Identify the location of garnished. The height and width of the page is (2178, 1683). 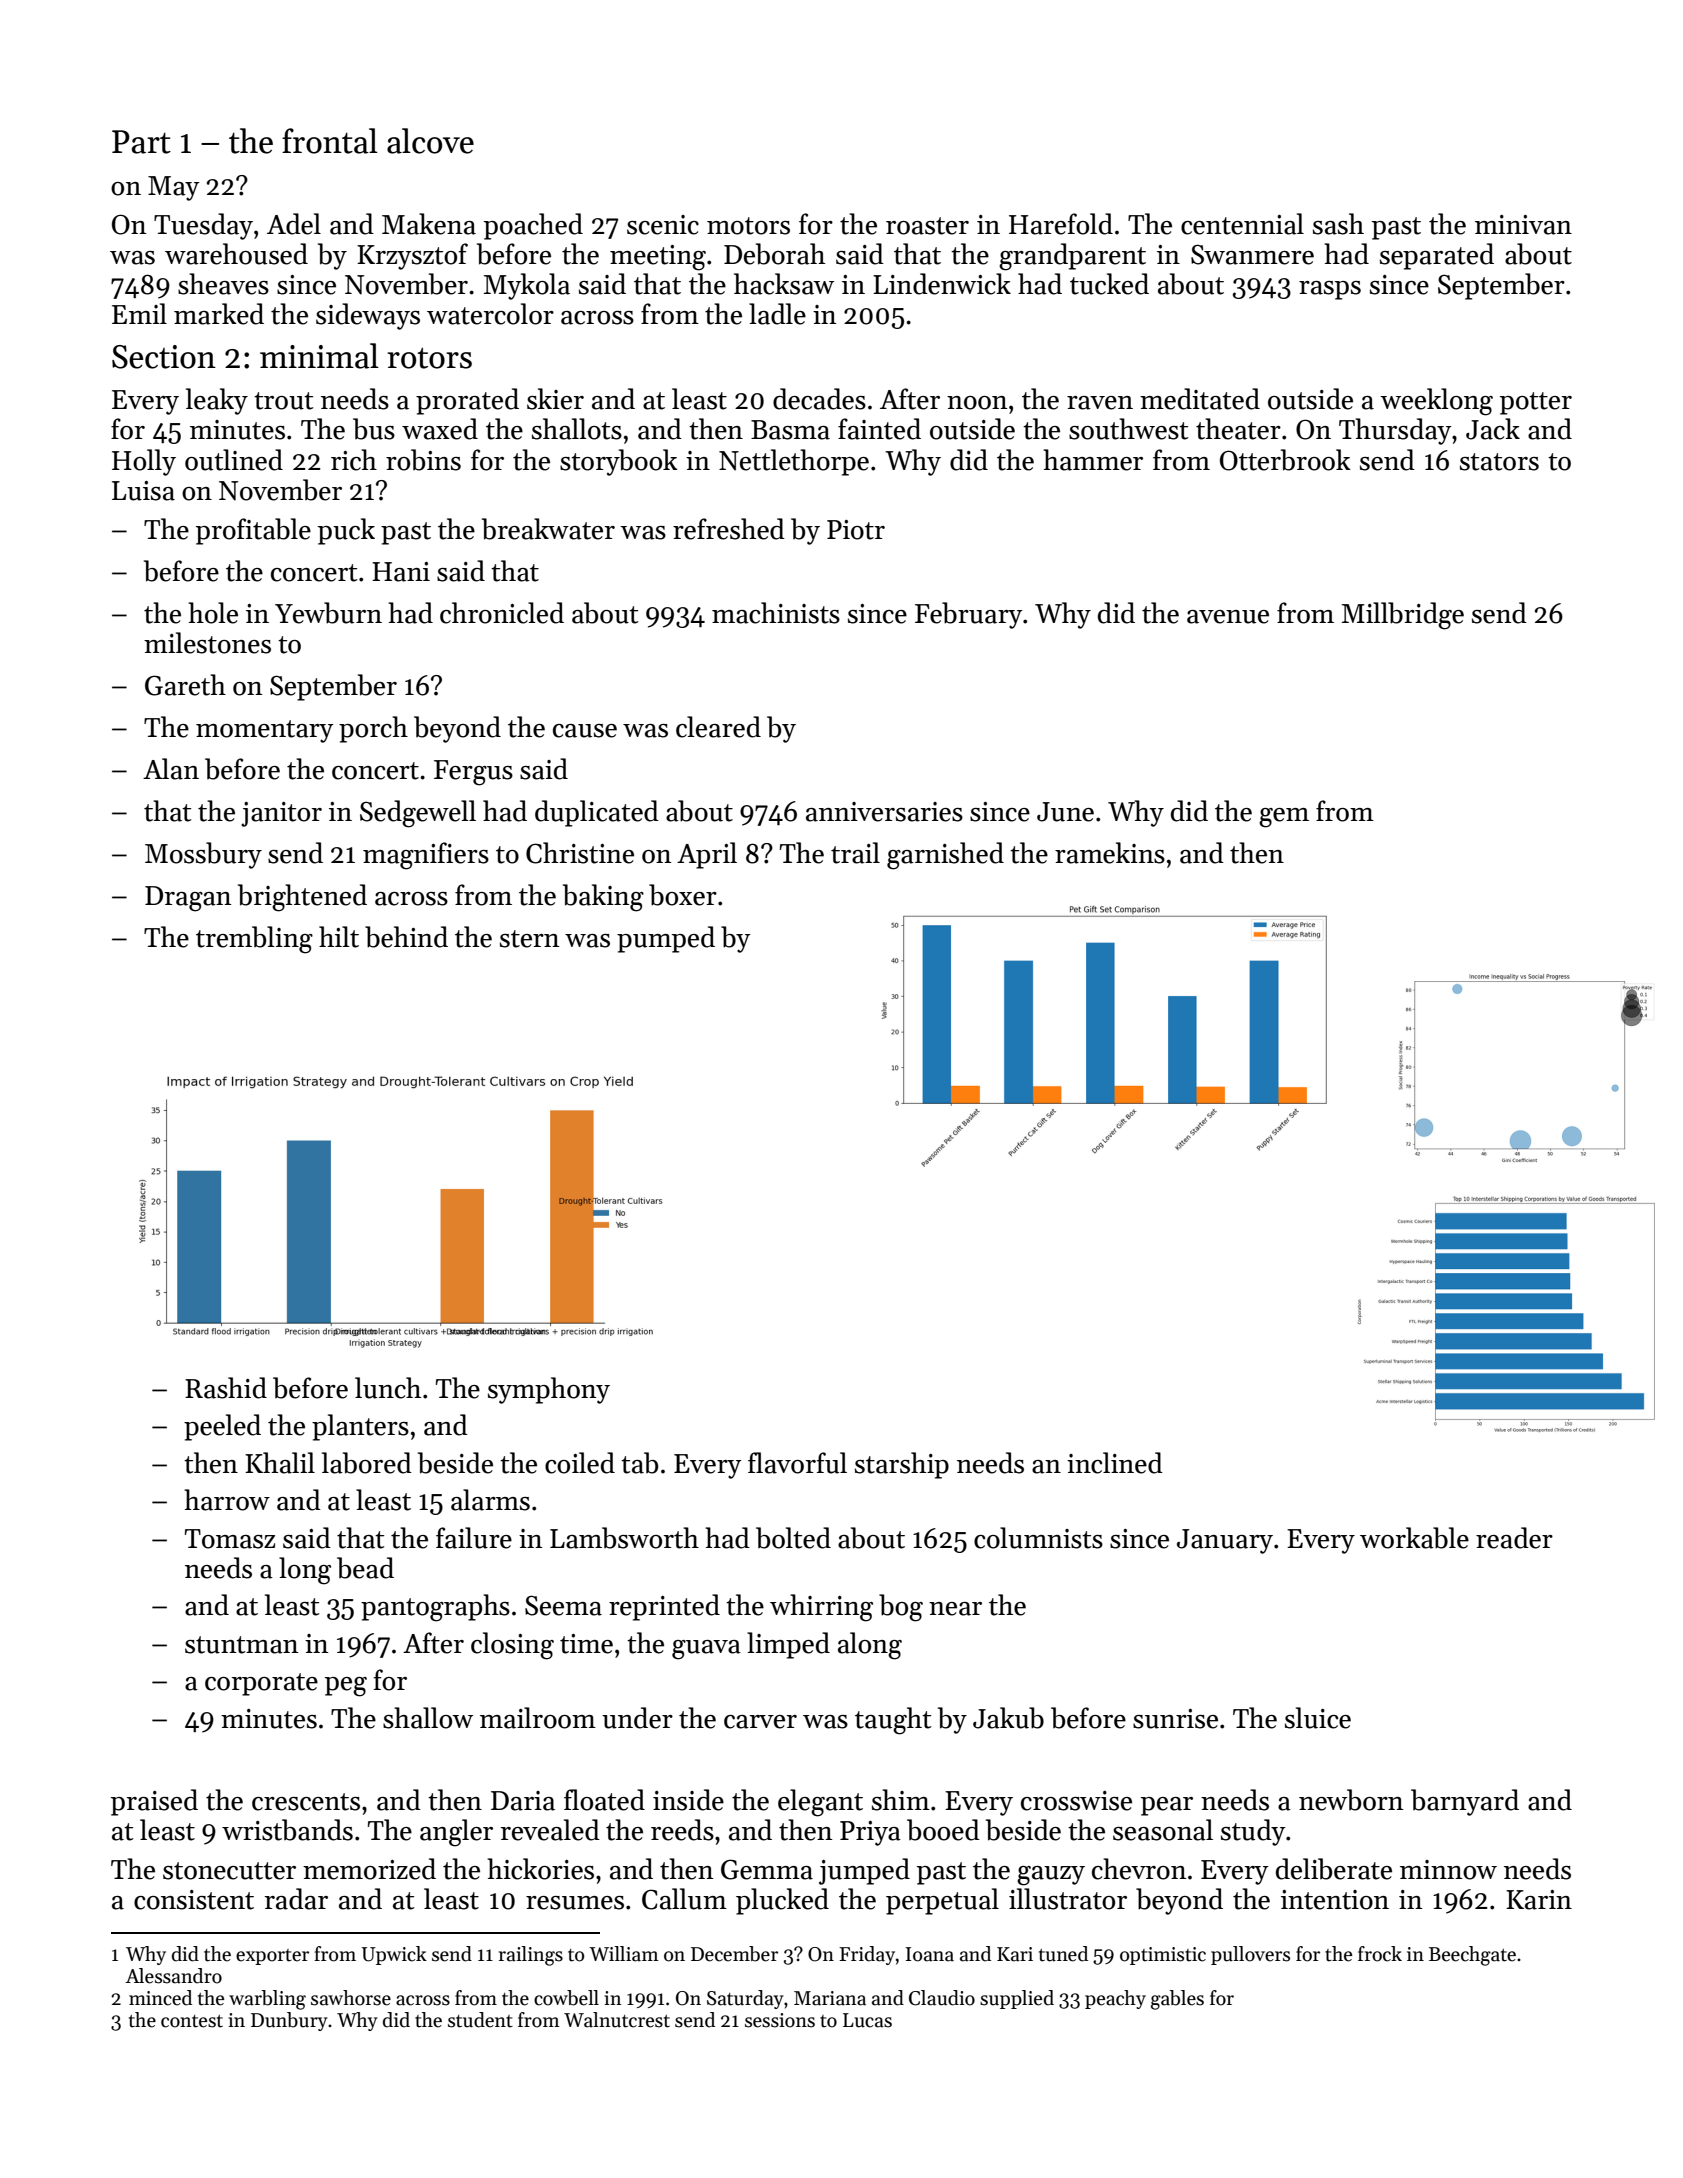
(945, 856).
